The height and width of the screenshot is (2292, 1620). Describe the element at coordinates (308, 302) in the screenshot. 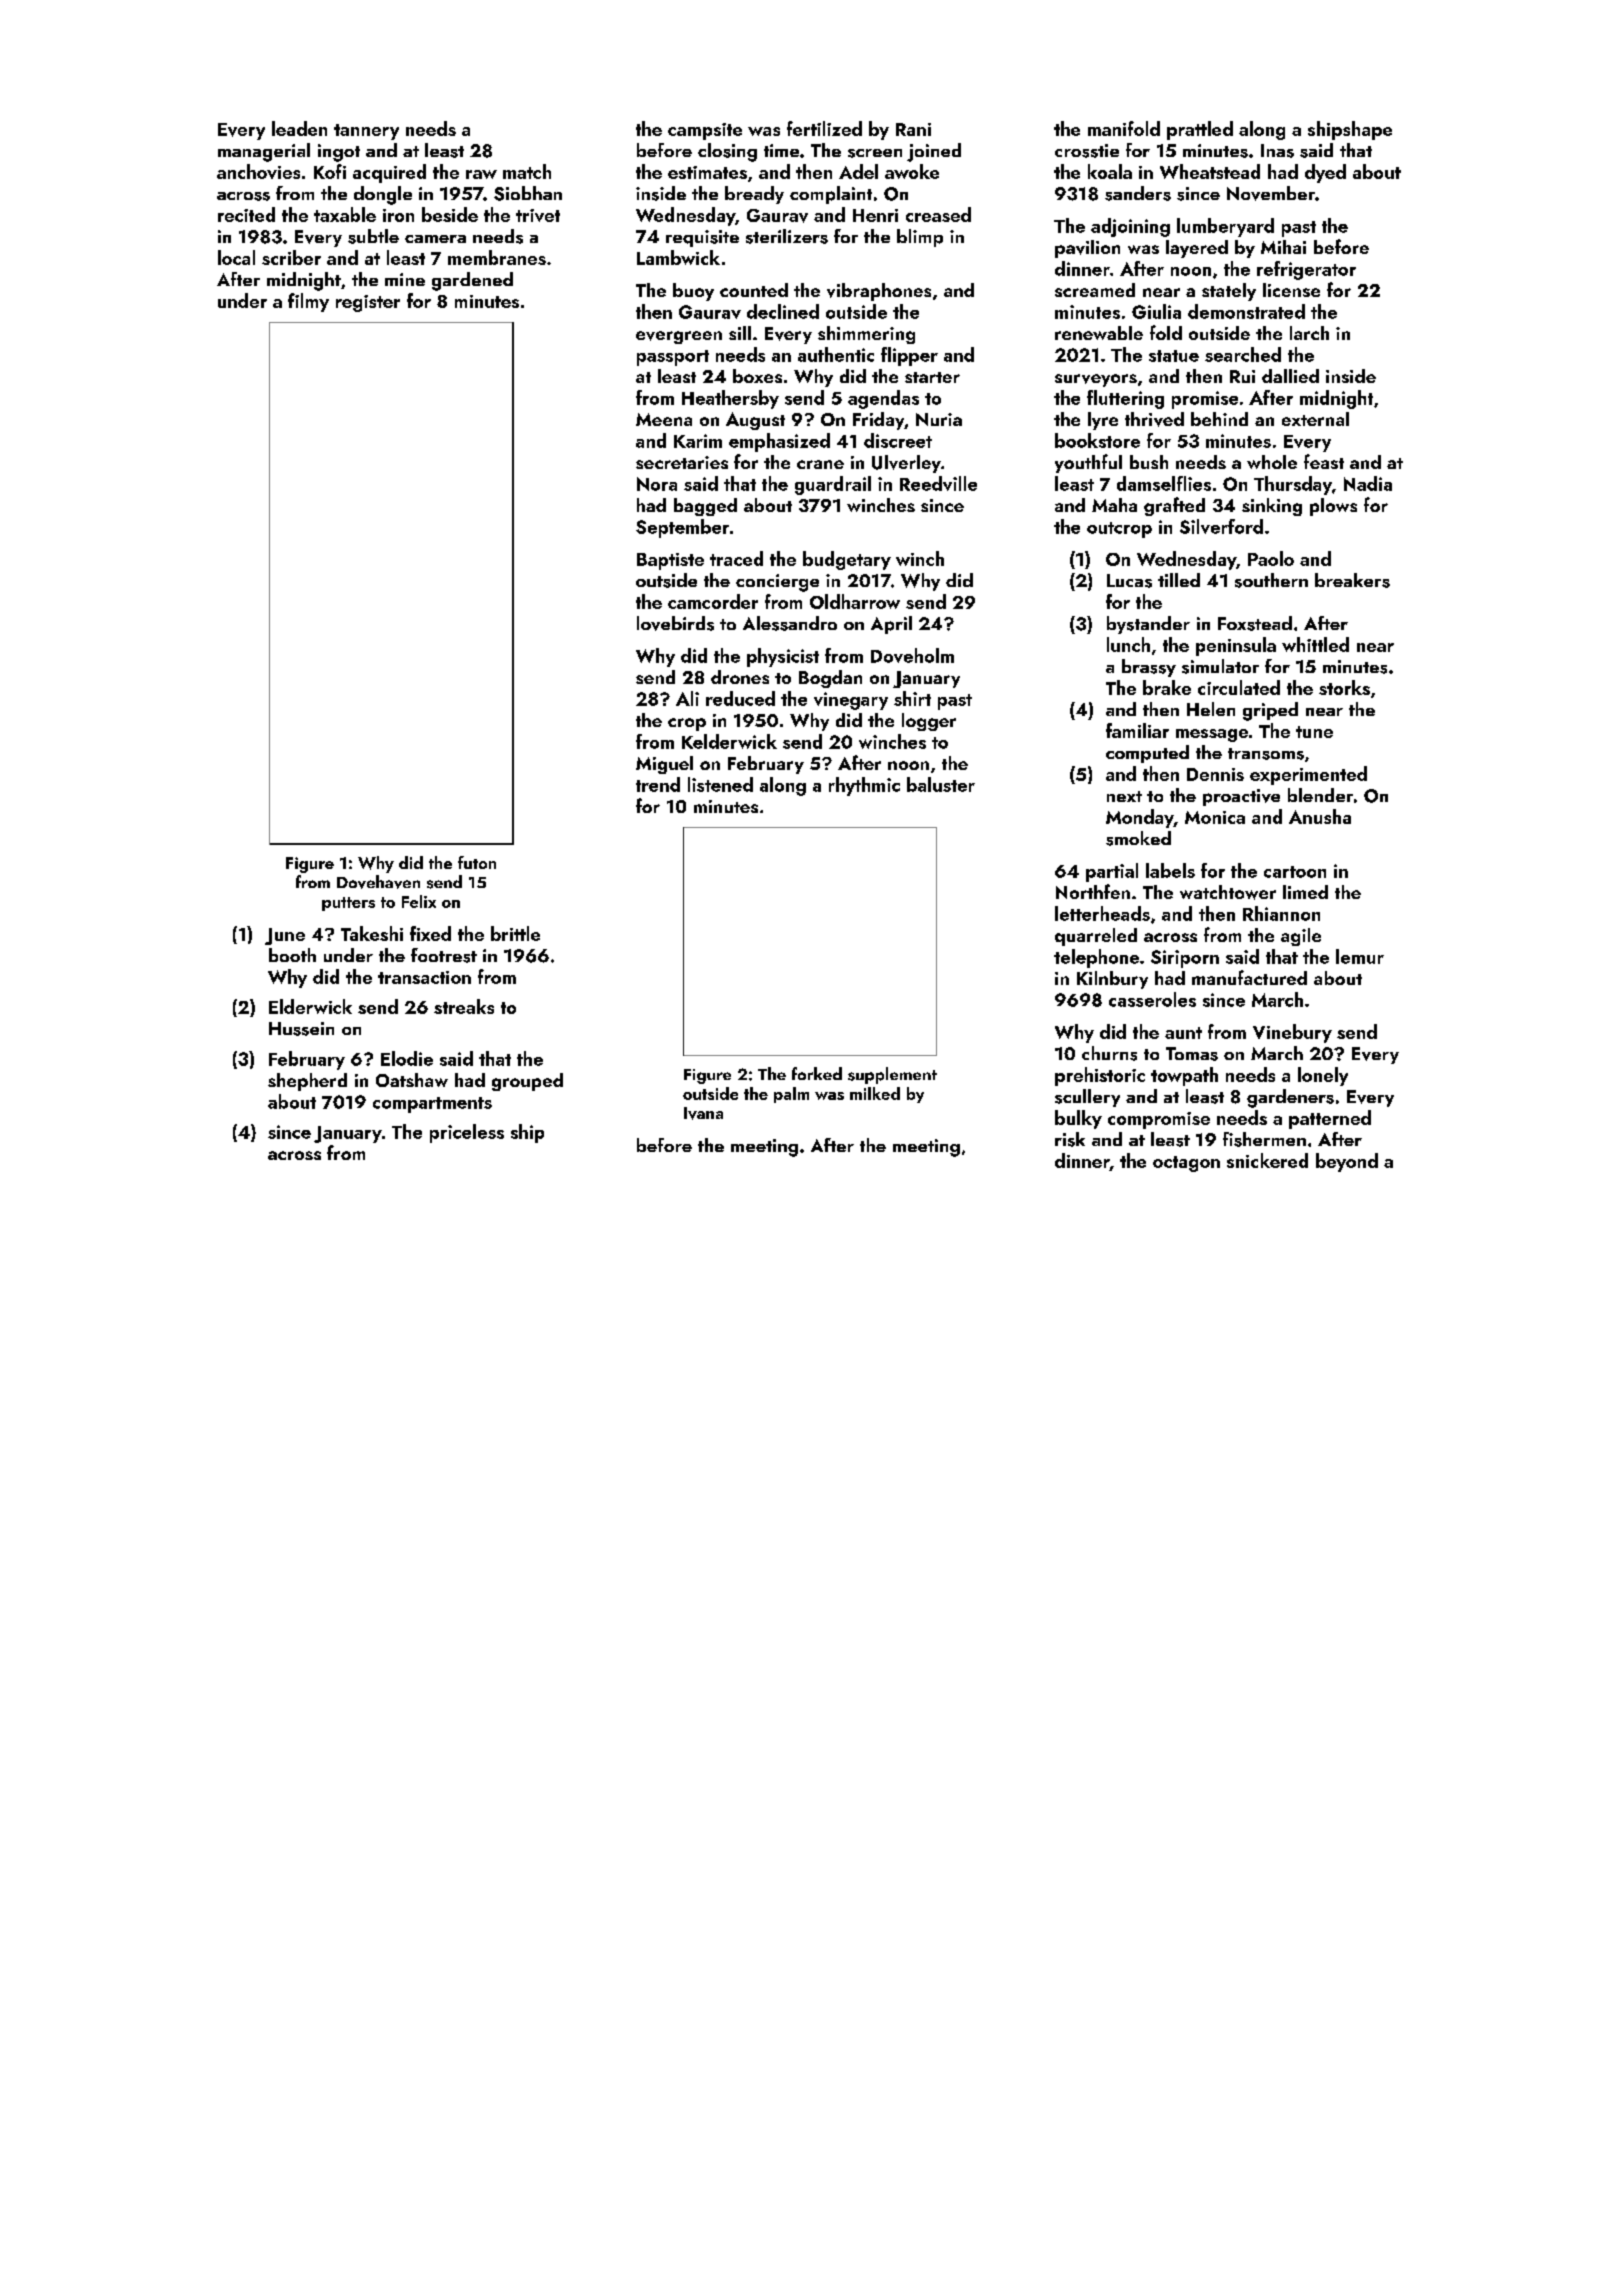

I see `filmy` at that location.
